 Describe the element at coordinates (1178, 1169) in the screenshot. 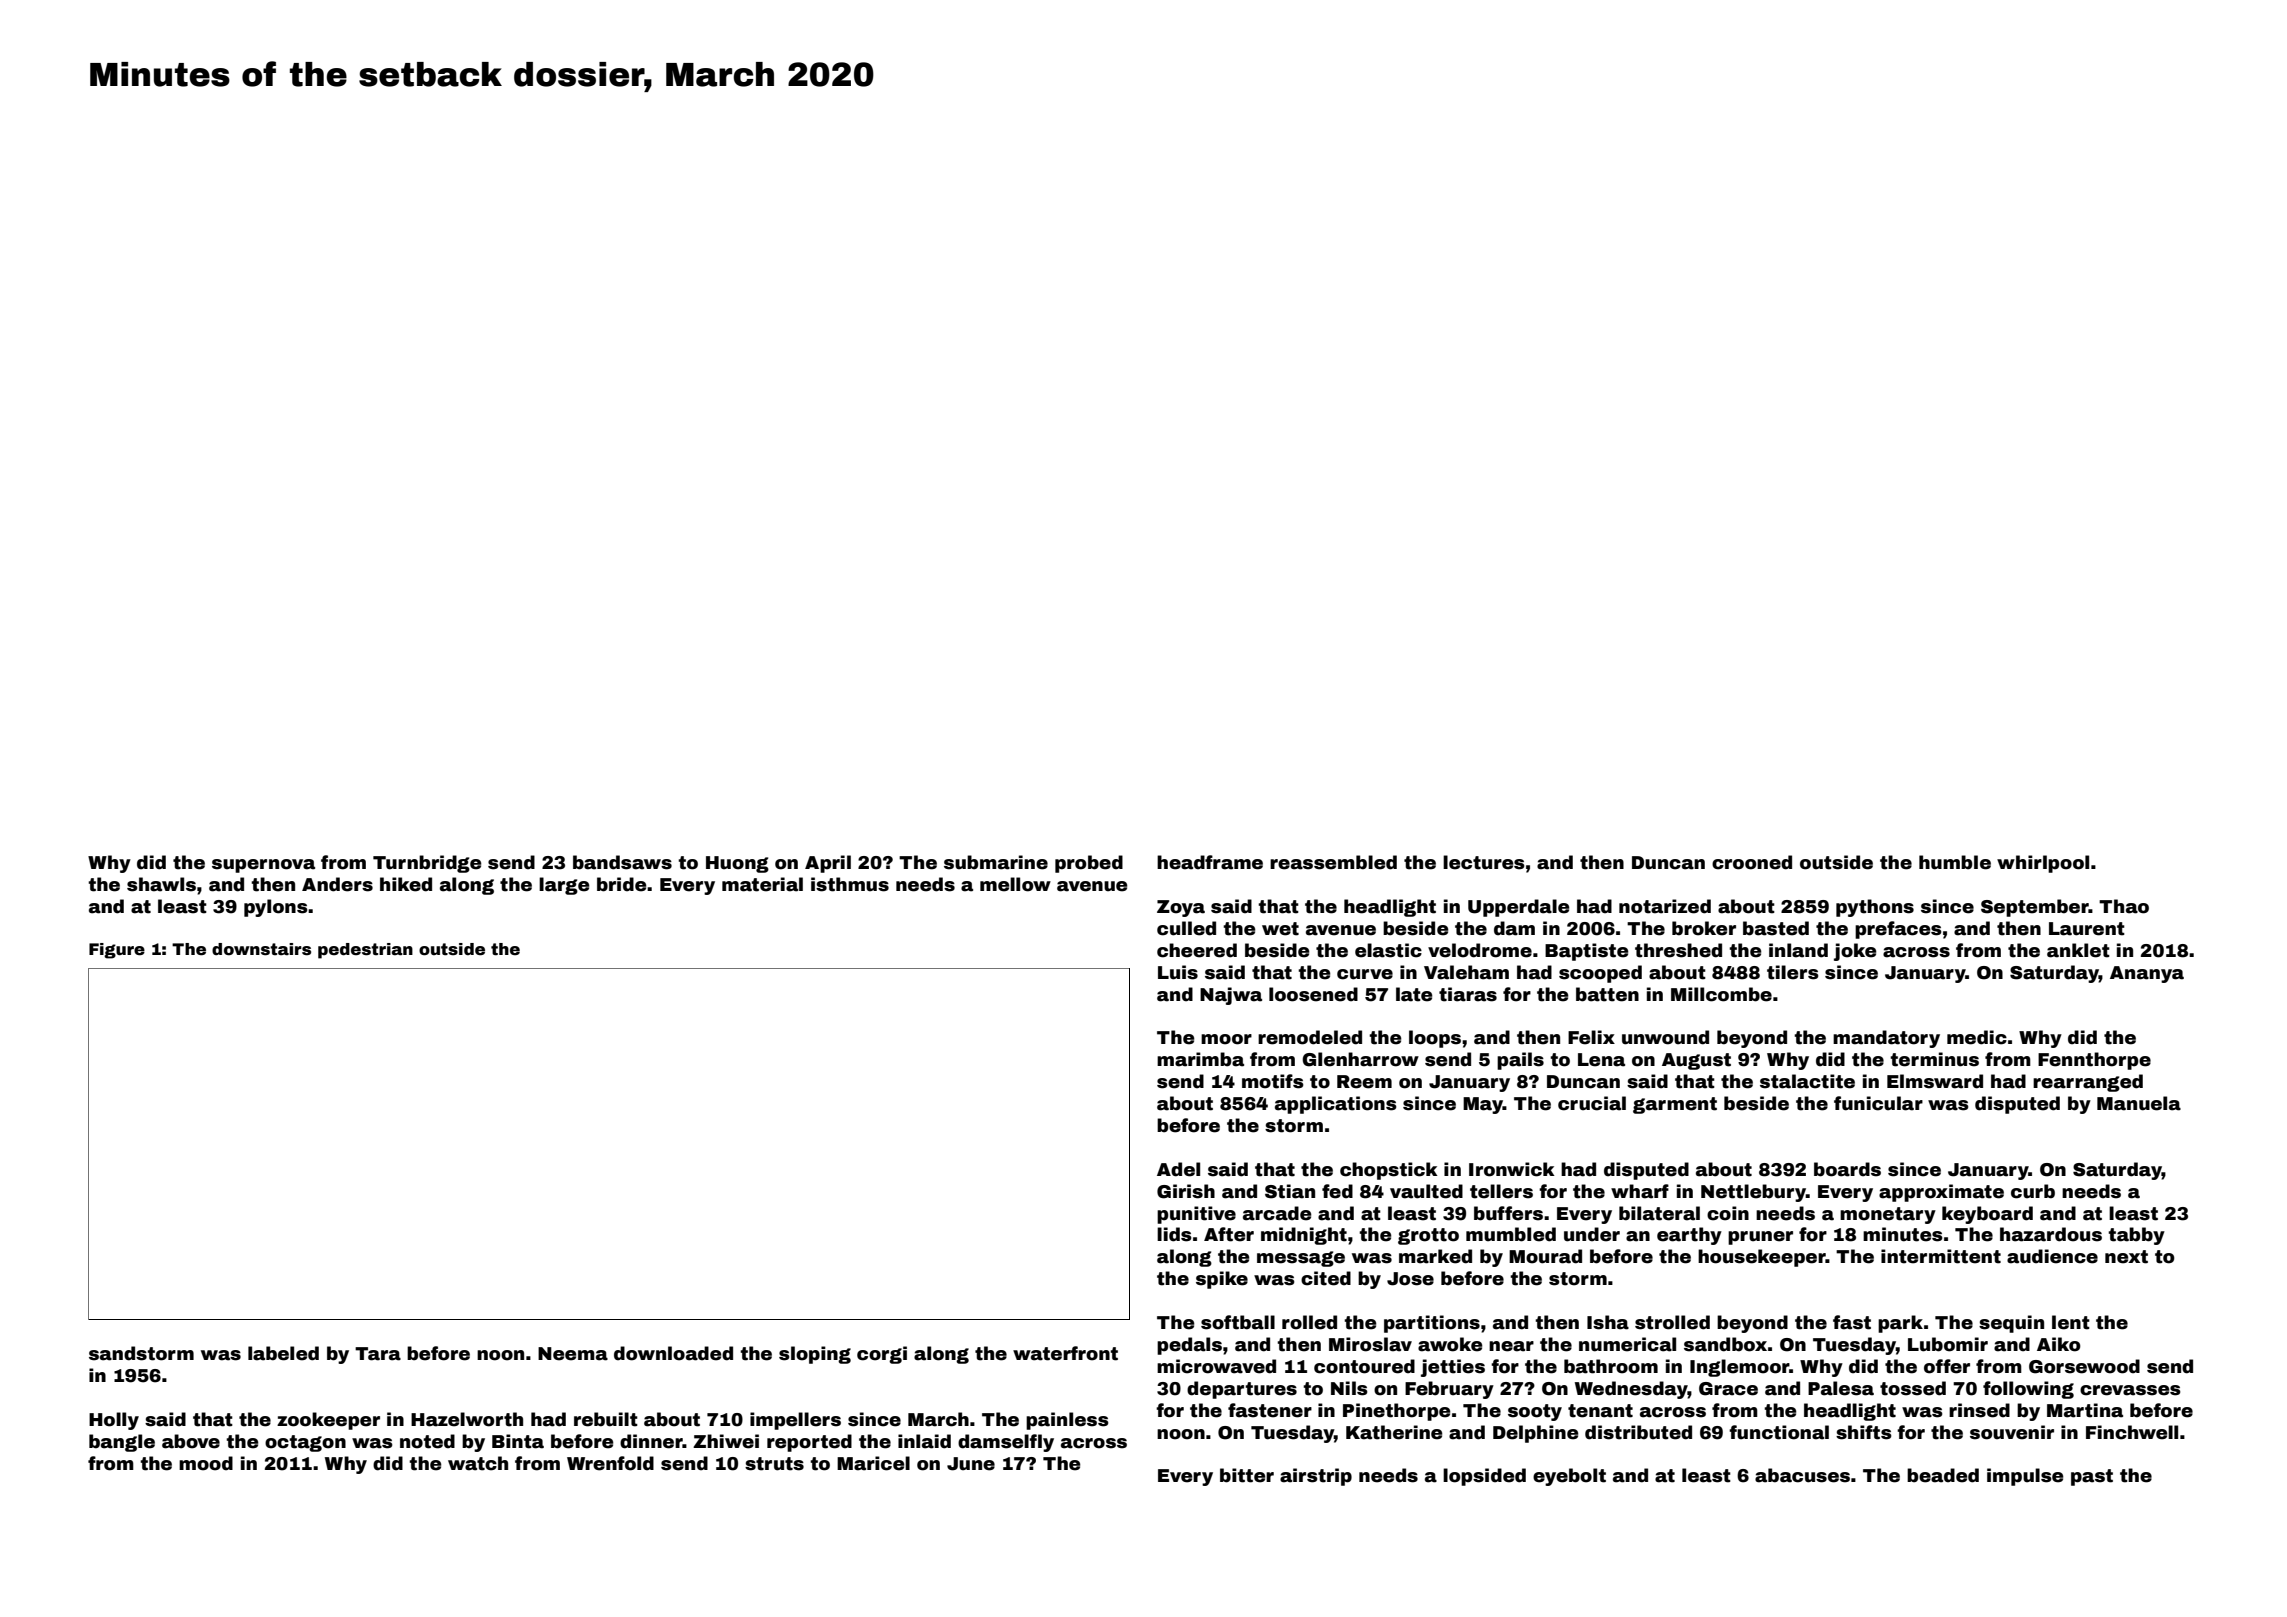

I see `Adel` at that location.
